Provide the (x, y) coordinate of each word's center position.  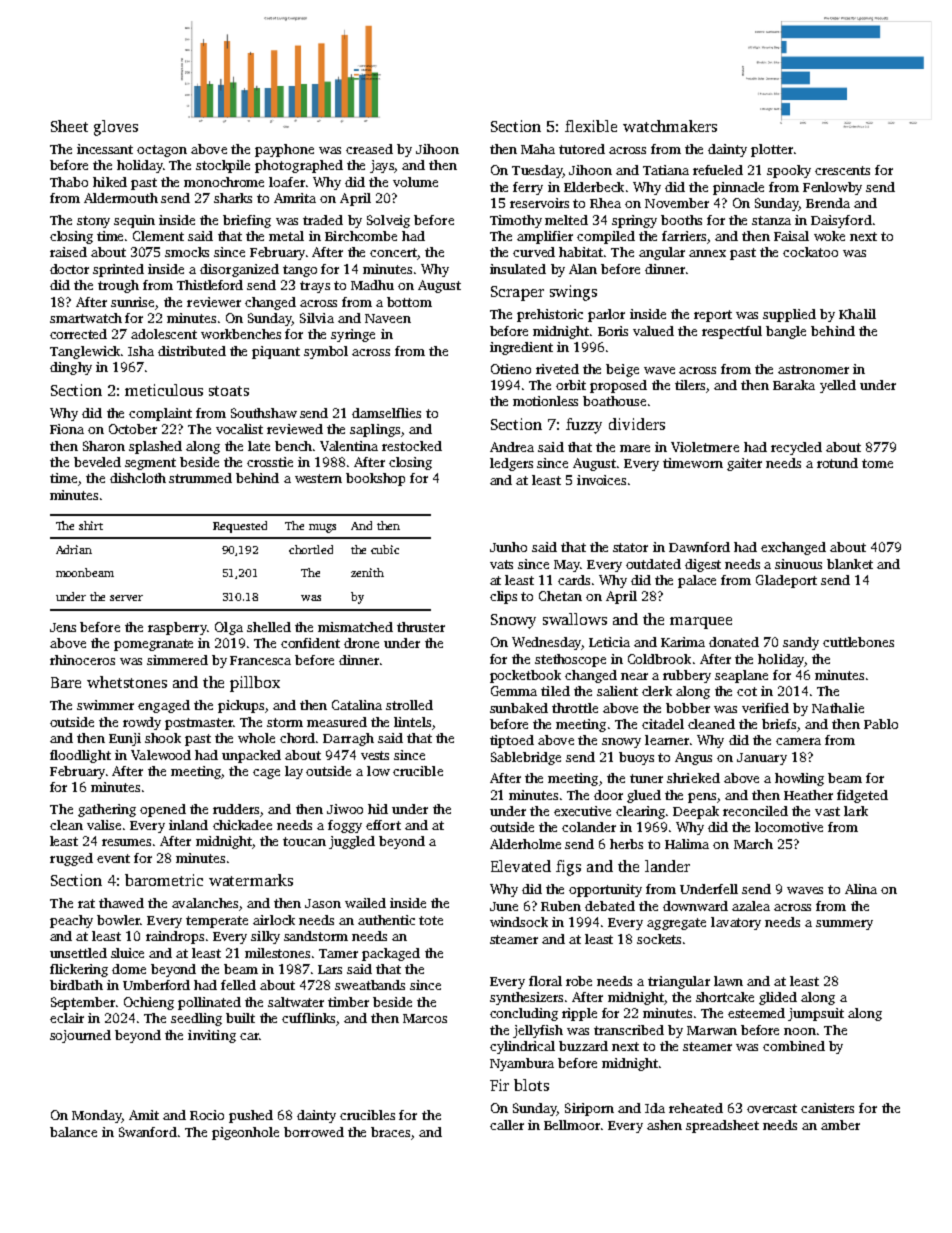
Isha (141, 351)
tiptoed (512, 741)
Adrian (74, 549)
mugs (322, 528)
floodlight (80, 756)
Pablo (881, 724)
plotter (772, 150)
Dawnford (699, 547)
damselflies (386, 413)
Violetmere (705, 447)
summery (844, 925)
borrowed (314, 1132)
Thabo (69, 182)
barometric (164, 880)
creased (369, 149)
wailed (365, 903)
